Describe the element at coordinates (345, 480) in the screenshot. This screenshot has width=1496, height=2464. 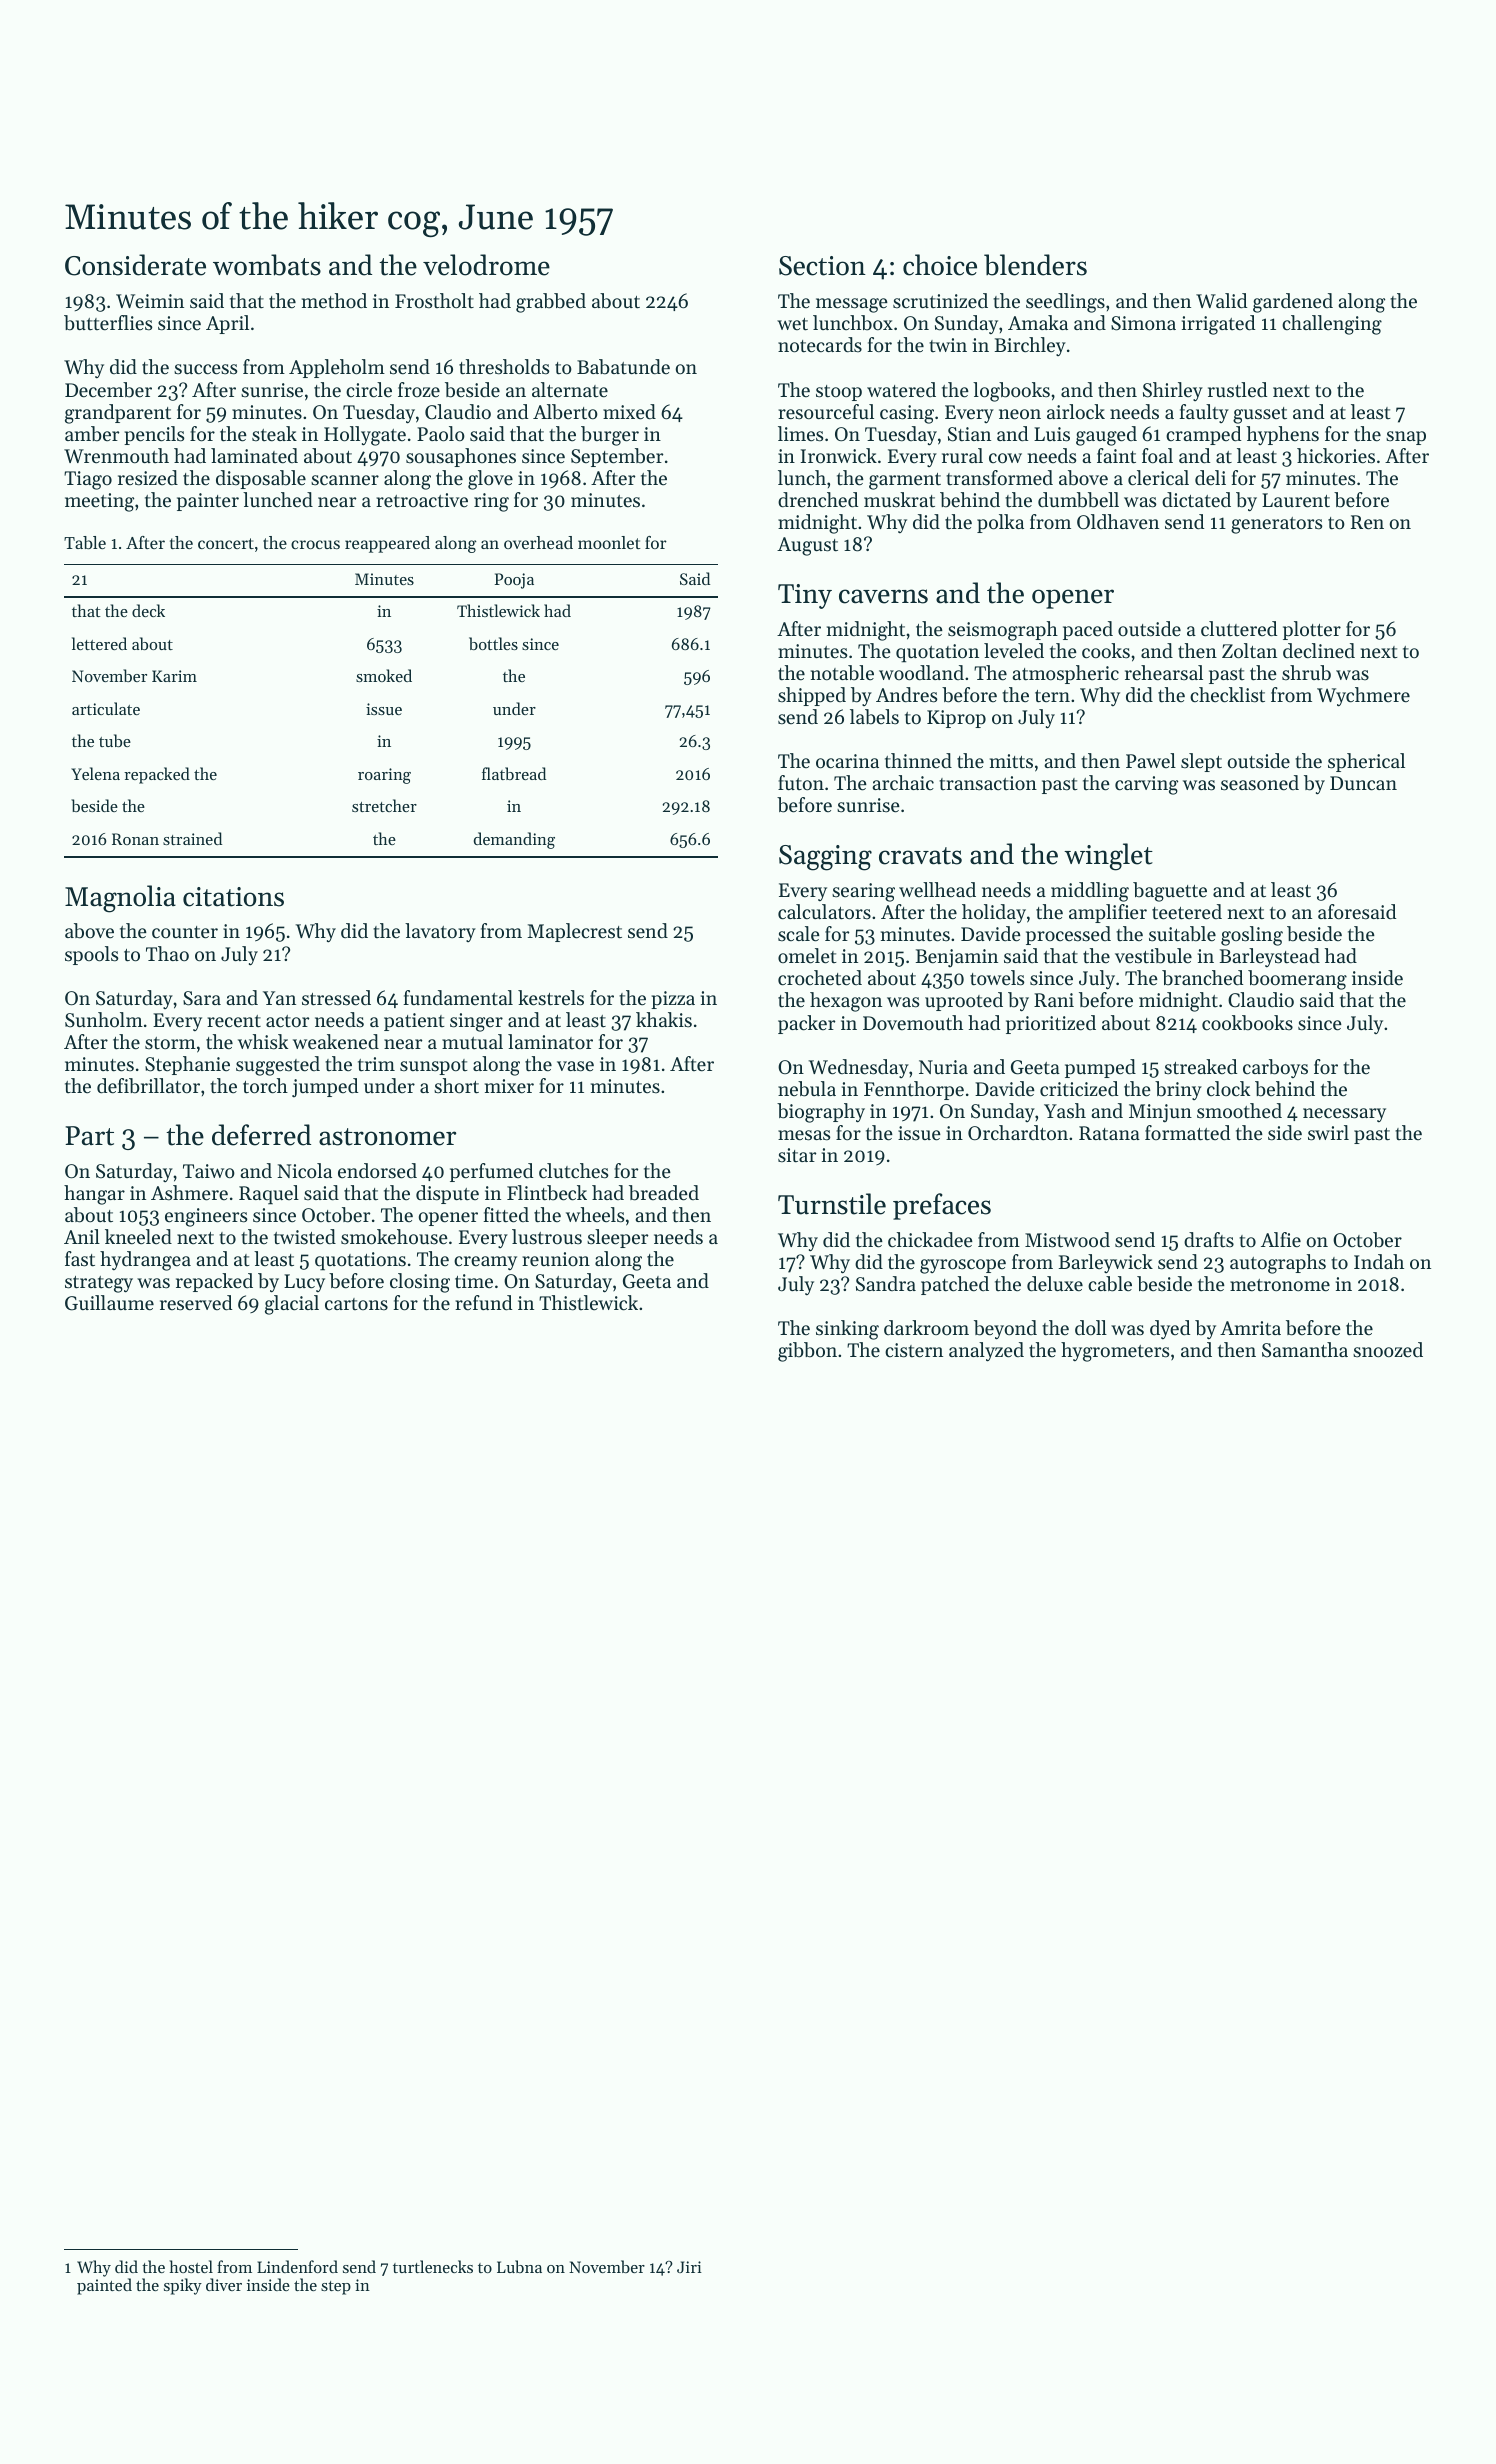
I see `scanner` at that location.
